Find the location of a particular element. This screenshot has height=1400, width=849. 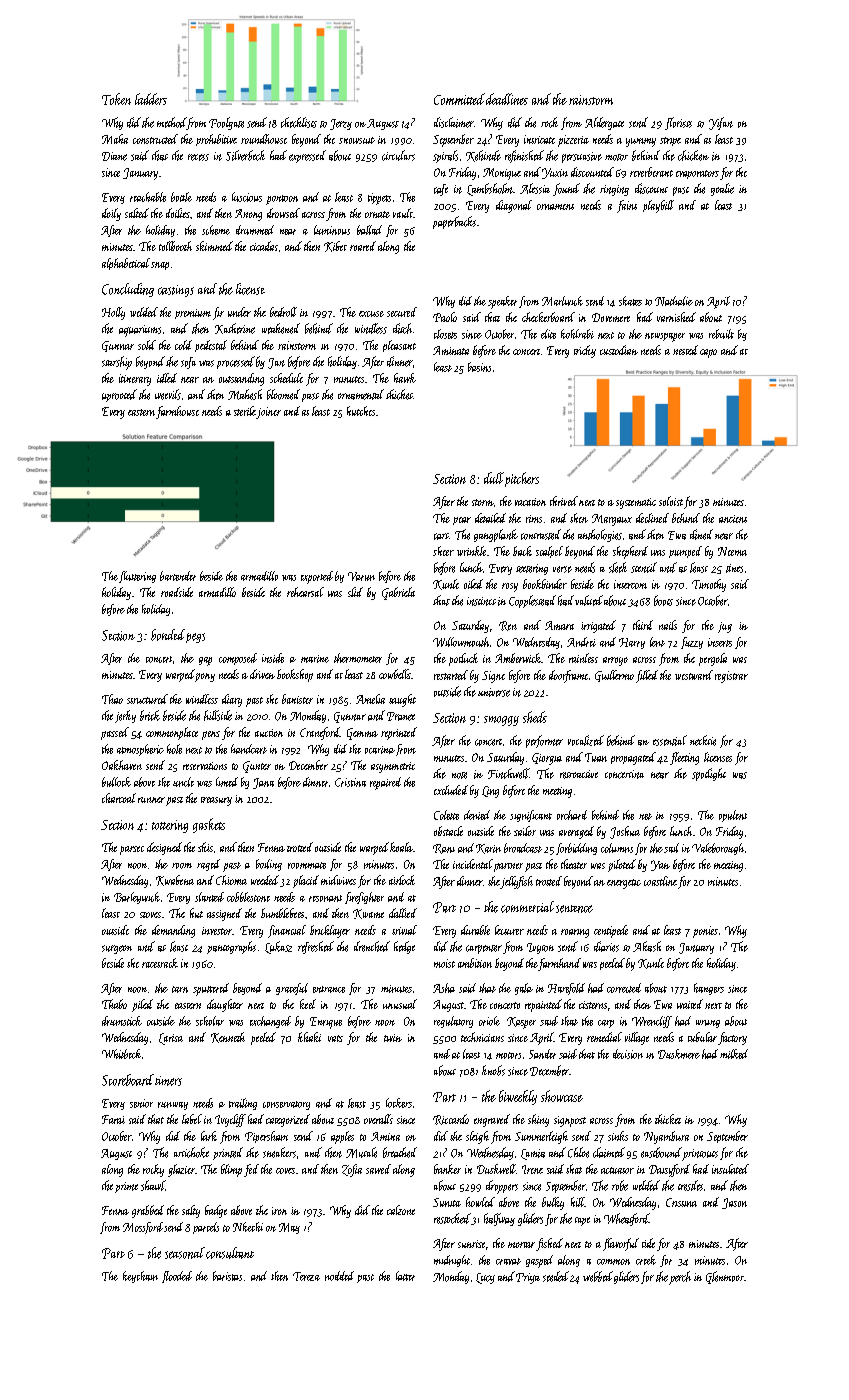

charcoal is located at coordinates (119, 798).
